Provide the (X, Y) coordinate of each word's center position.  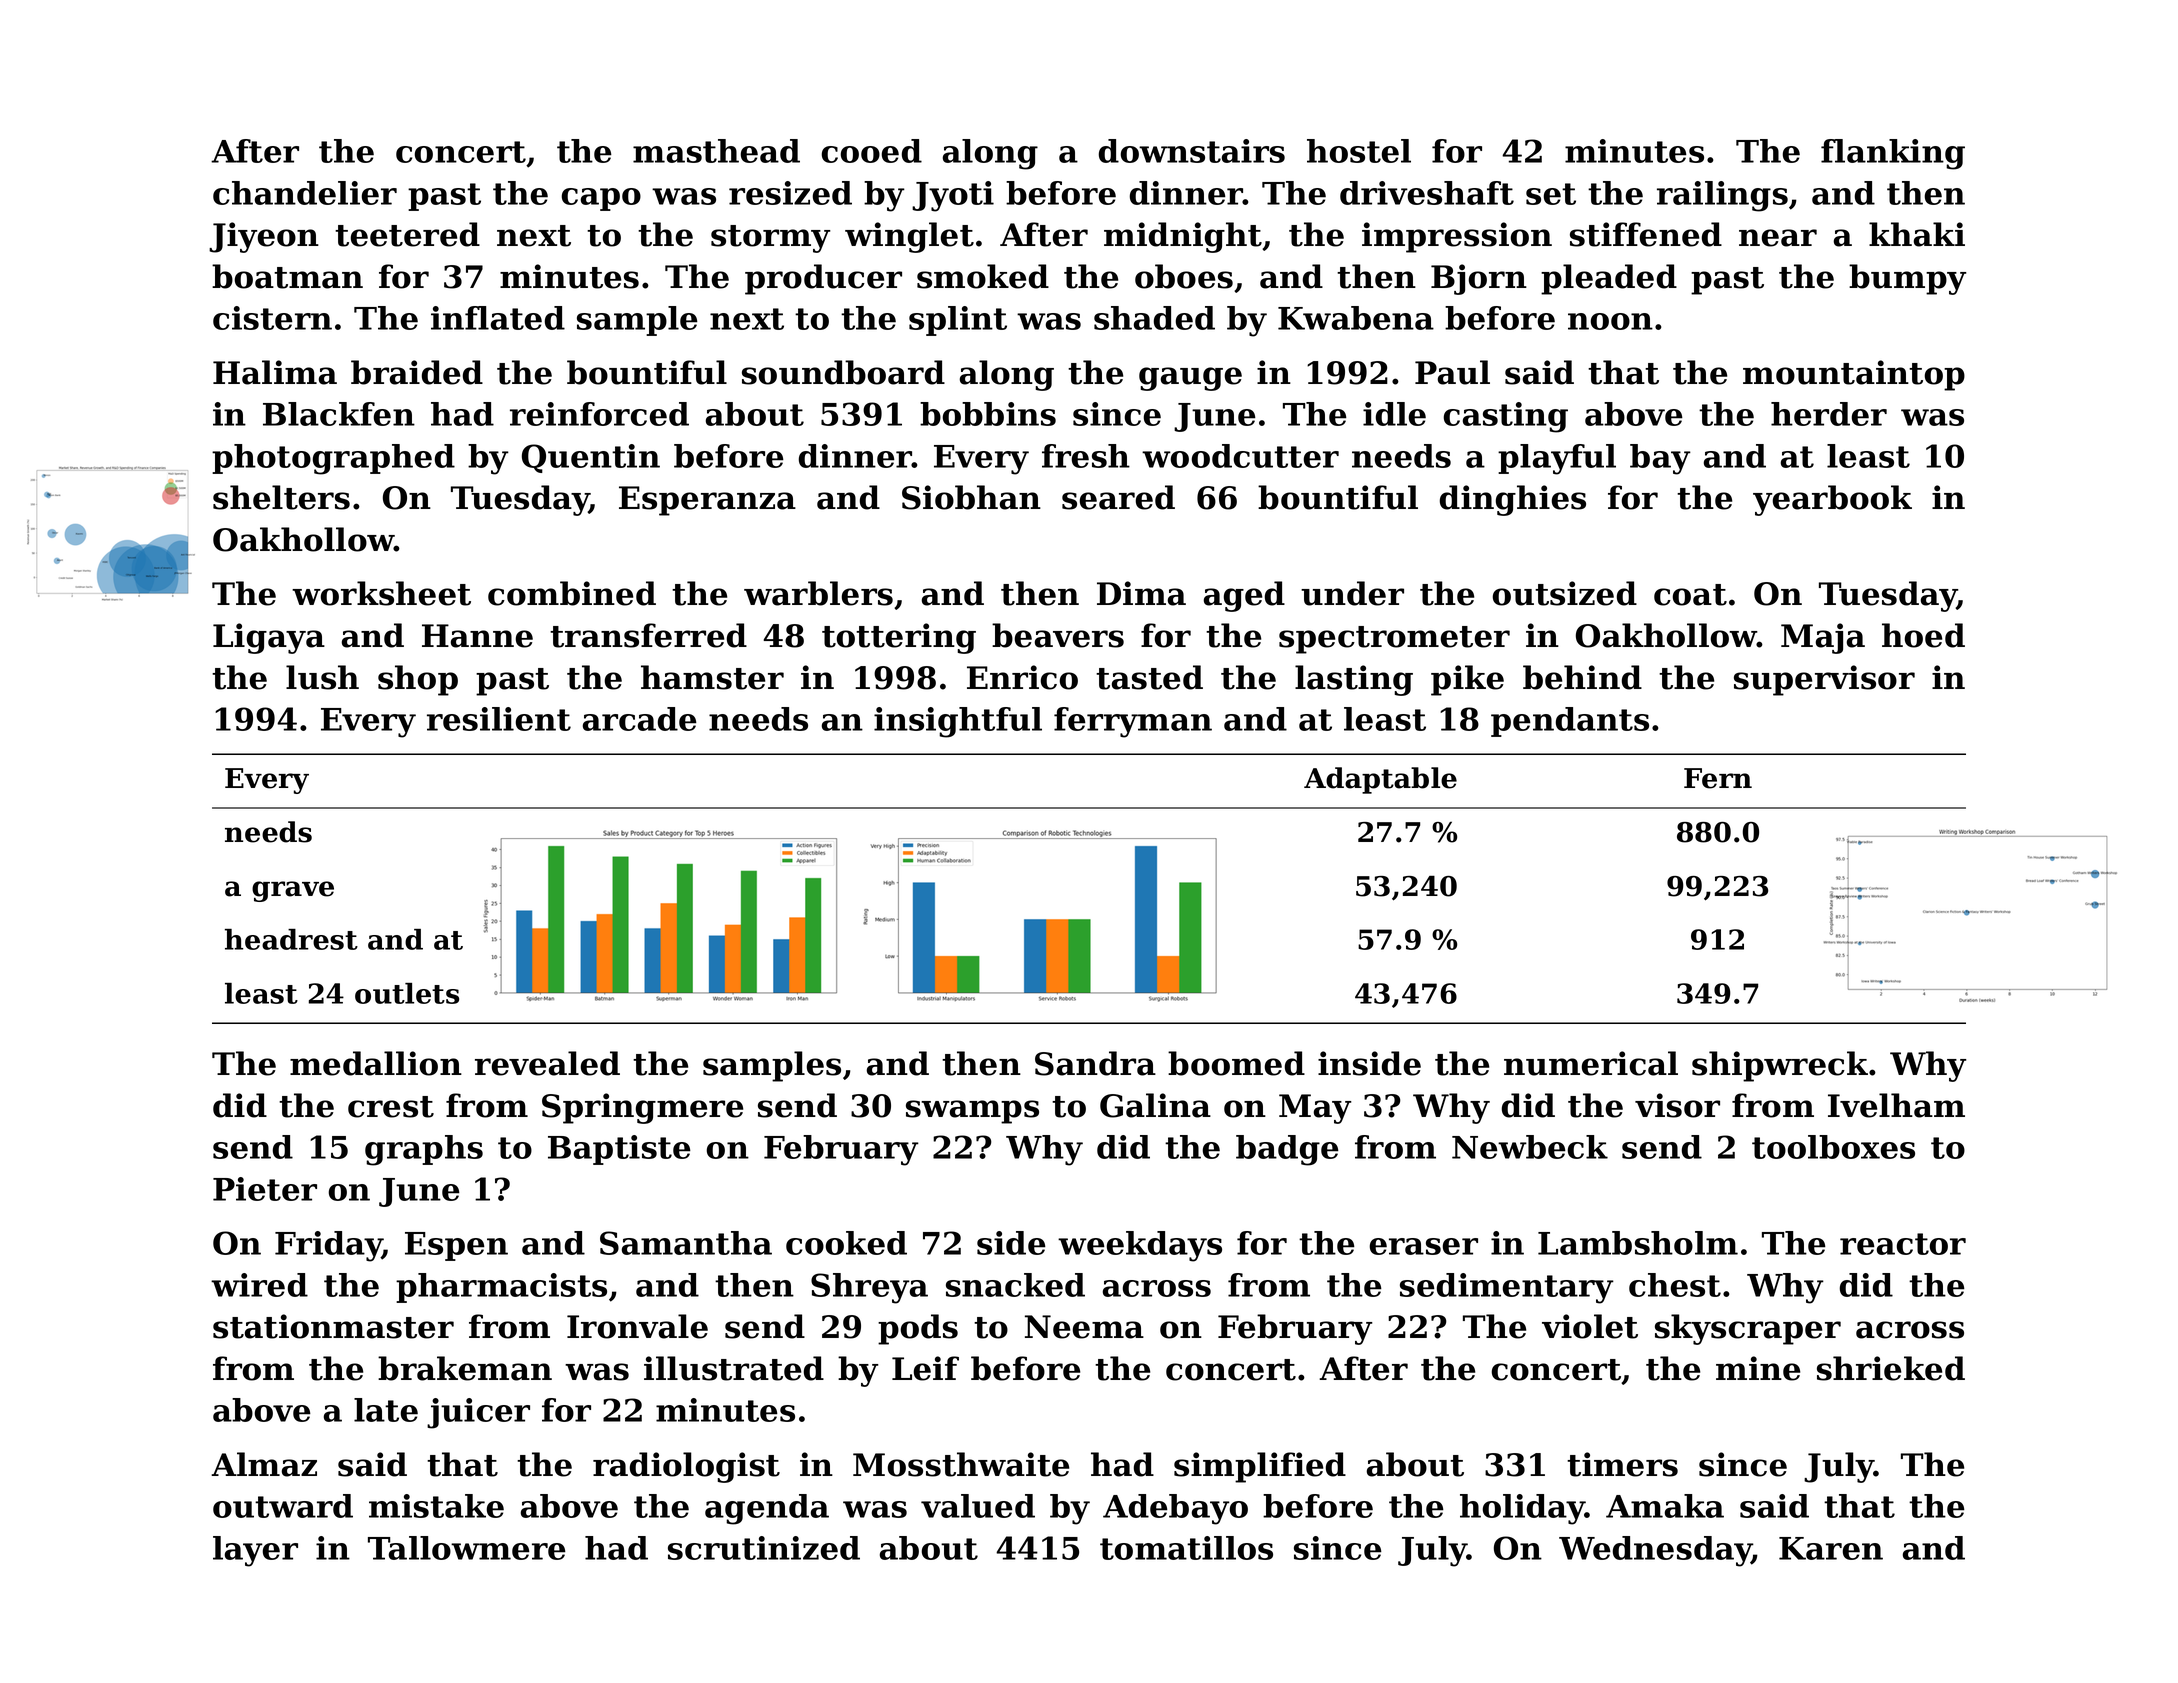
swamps (972, 1112)
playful (1557, 459)
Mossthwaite (961, 1464)
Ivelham (1896, 1105)
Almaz (264, 1464)
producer (823, 279)
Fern (1718, 778)
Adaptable (1380, 780)
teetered (407, 234)
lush (322, 677)
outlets (407, 993)
